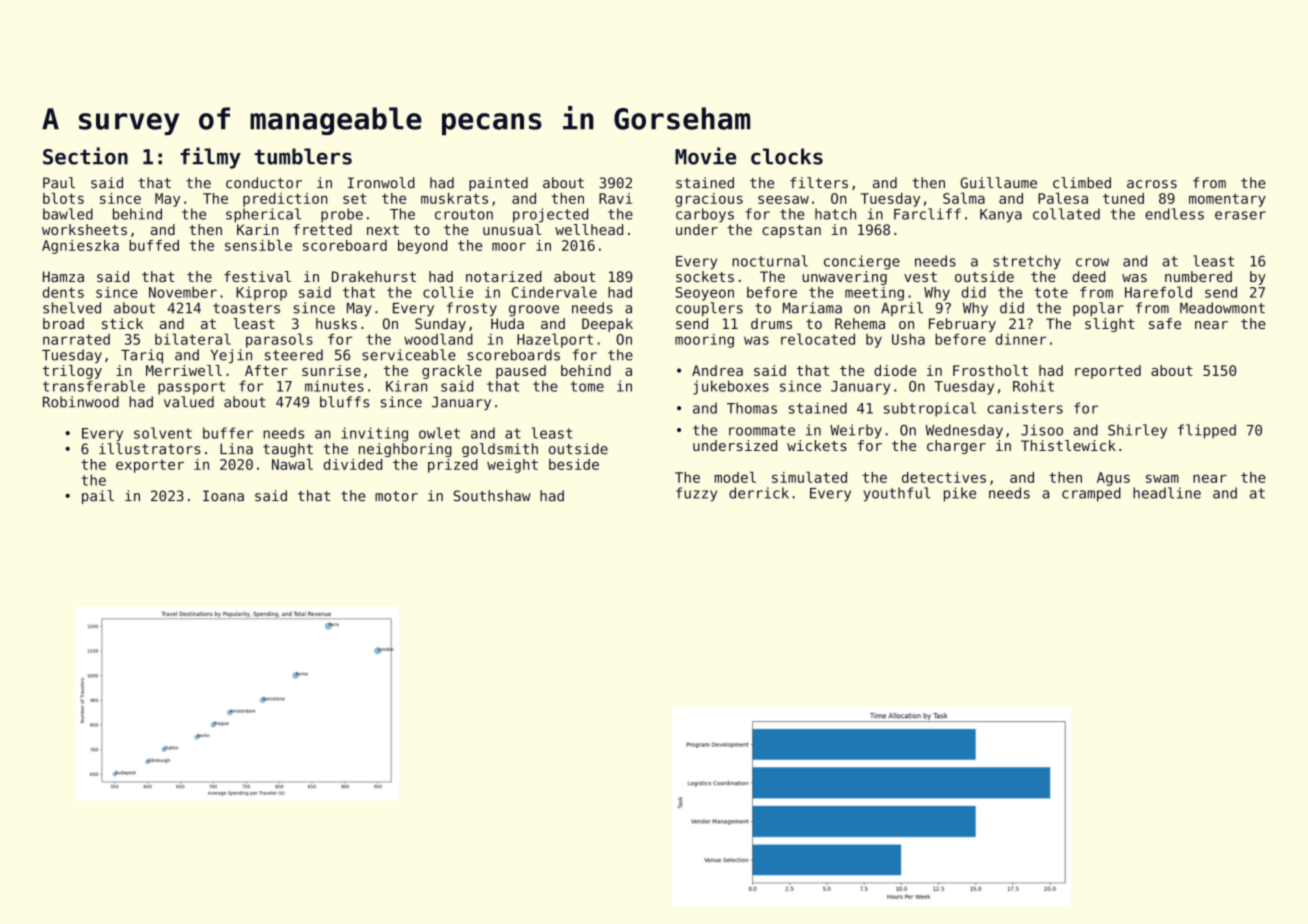 Image resolution: width=1308 pixels, height=924 pixels. I want to click on dinner, so click(1021, 339).
